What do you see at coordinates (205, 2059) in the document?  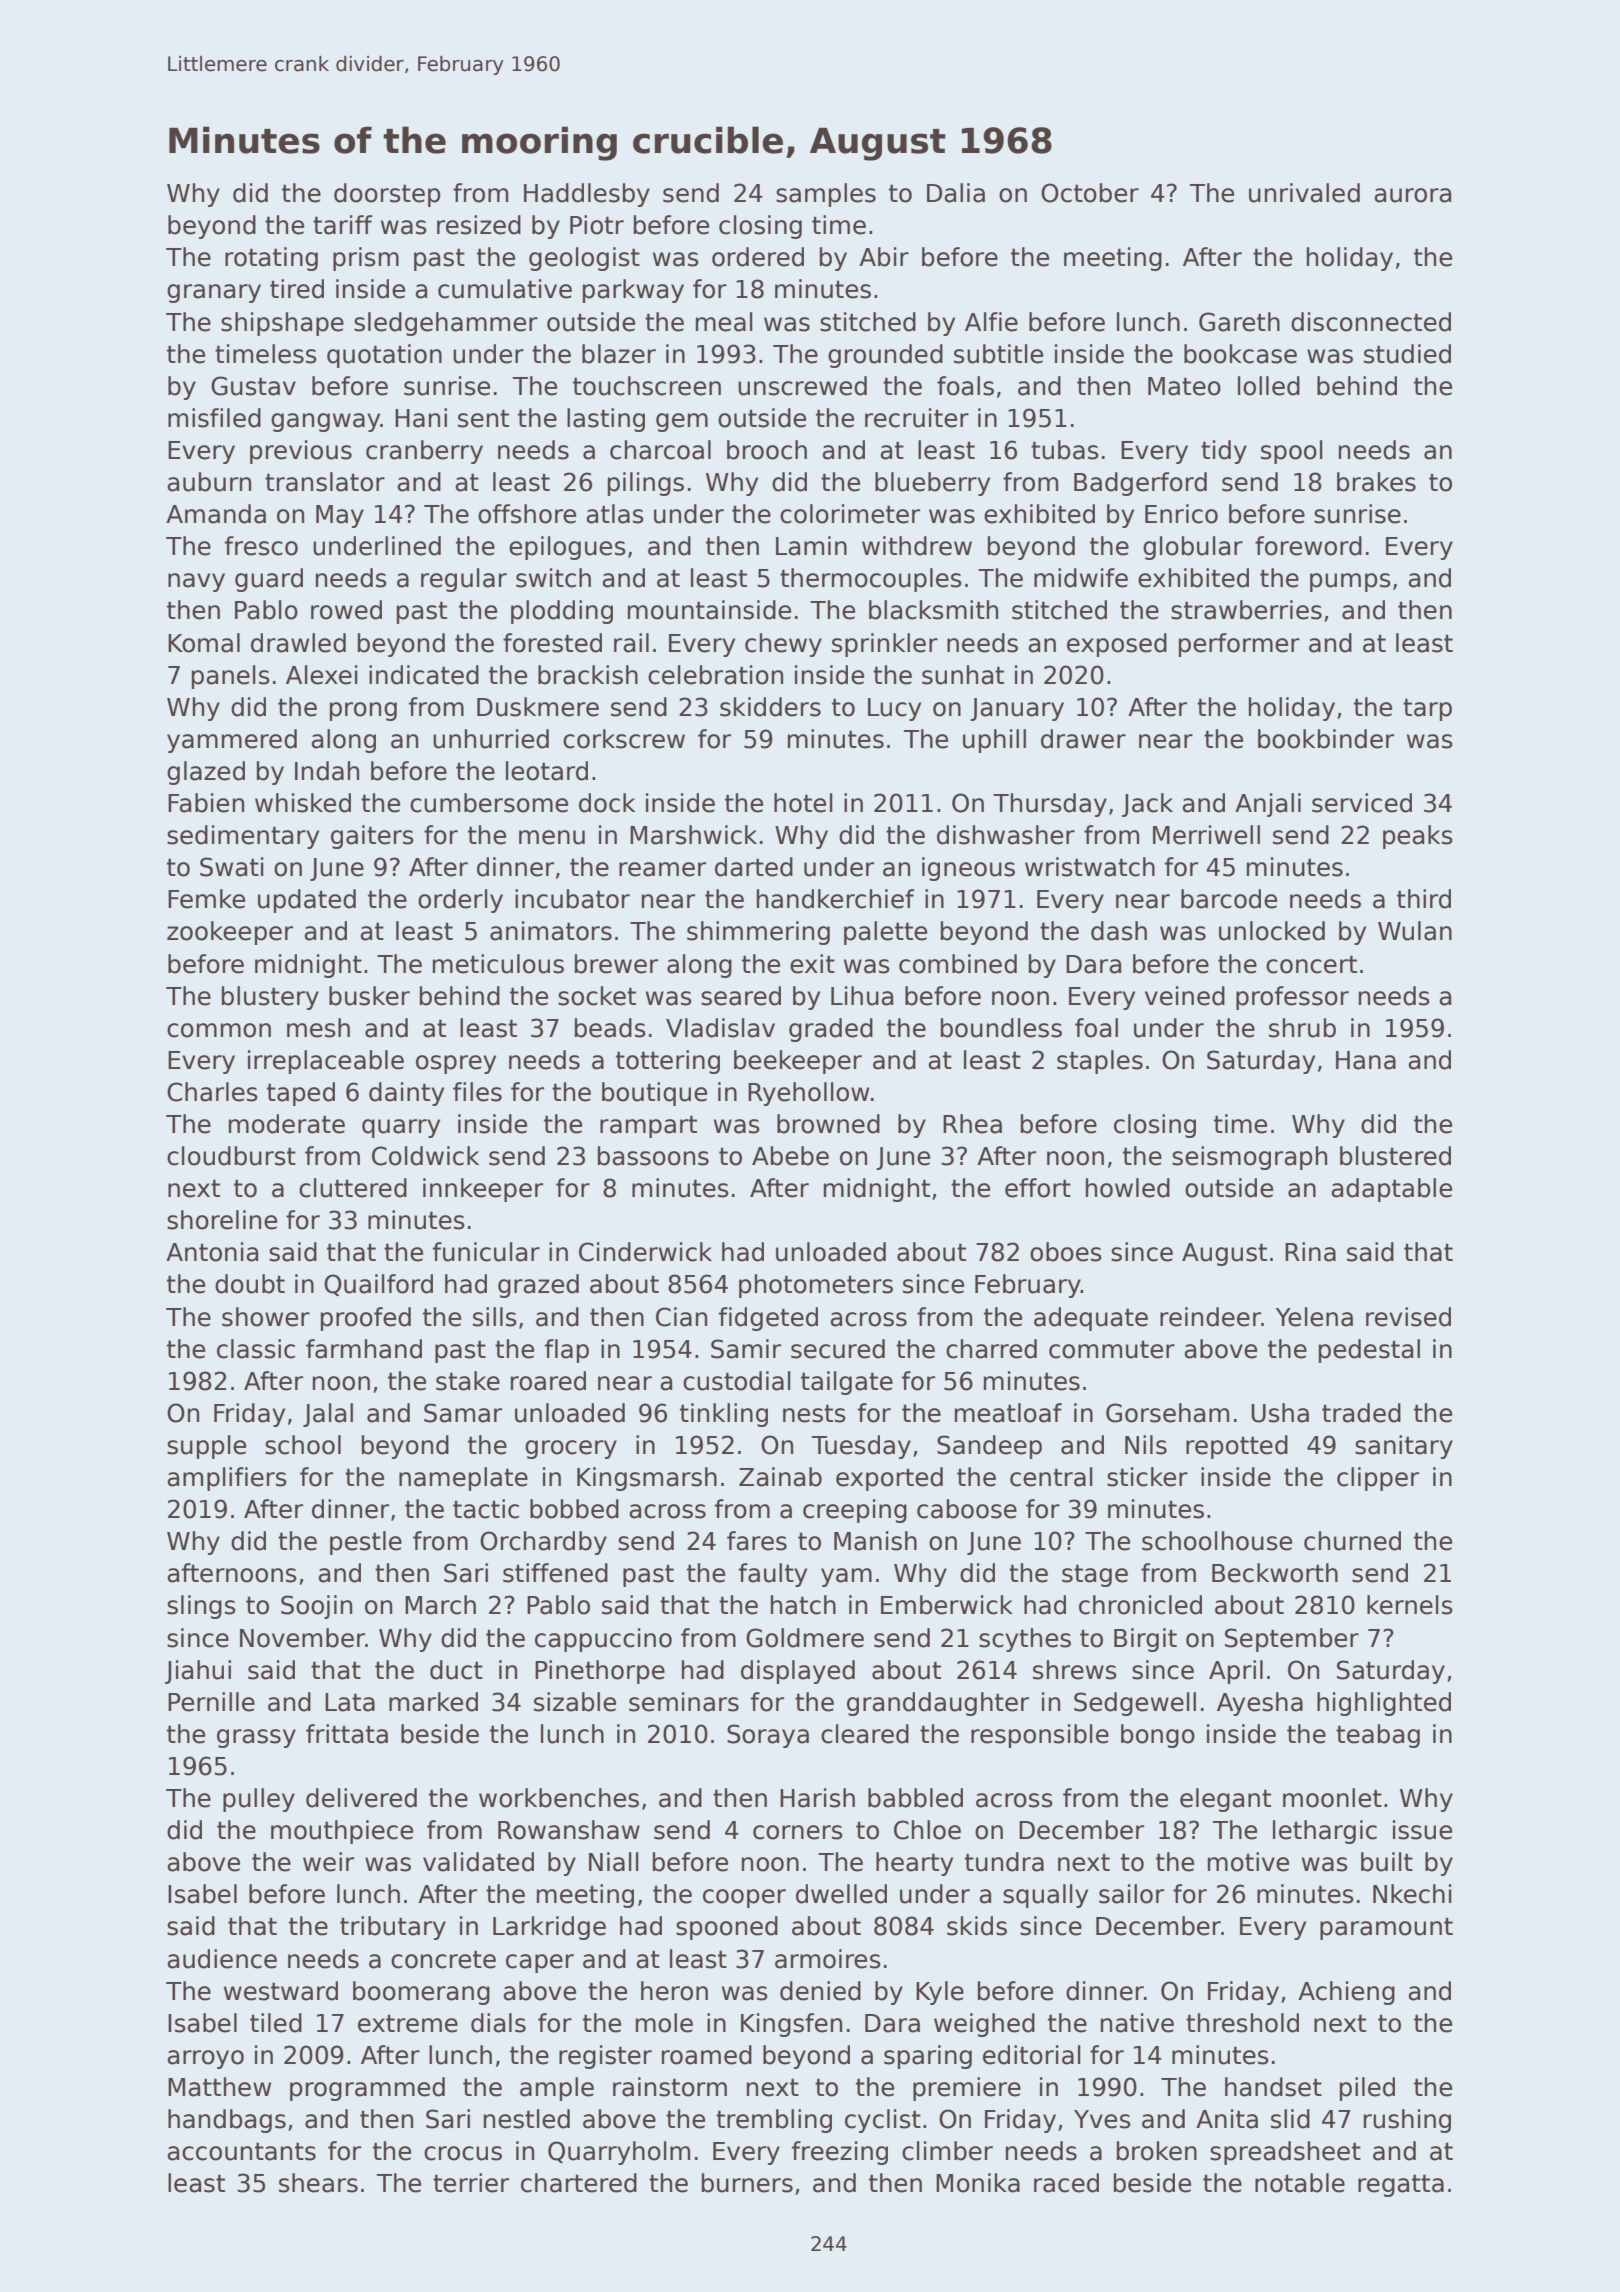 I see `arroyo` at bounding box center [205, 2059].
